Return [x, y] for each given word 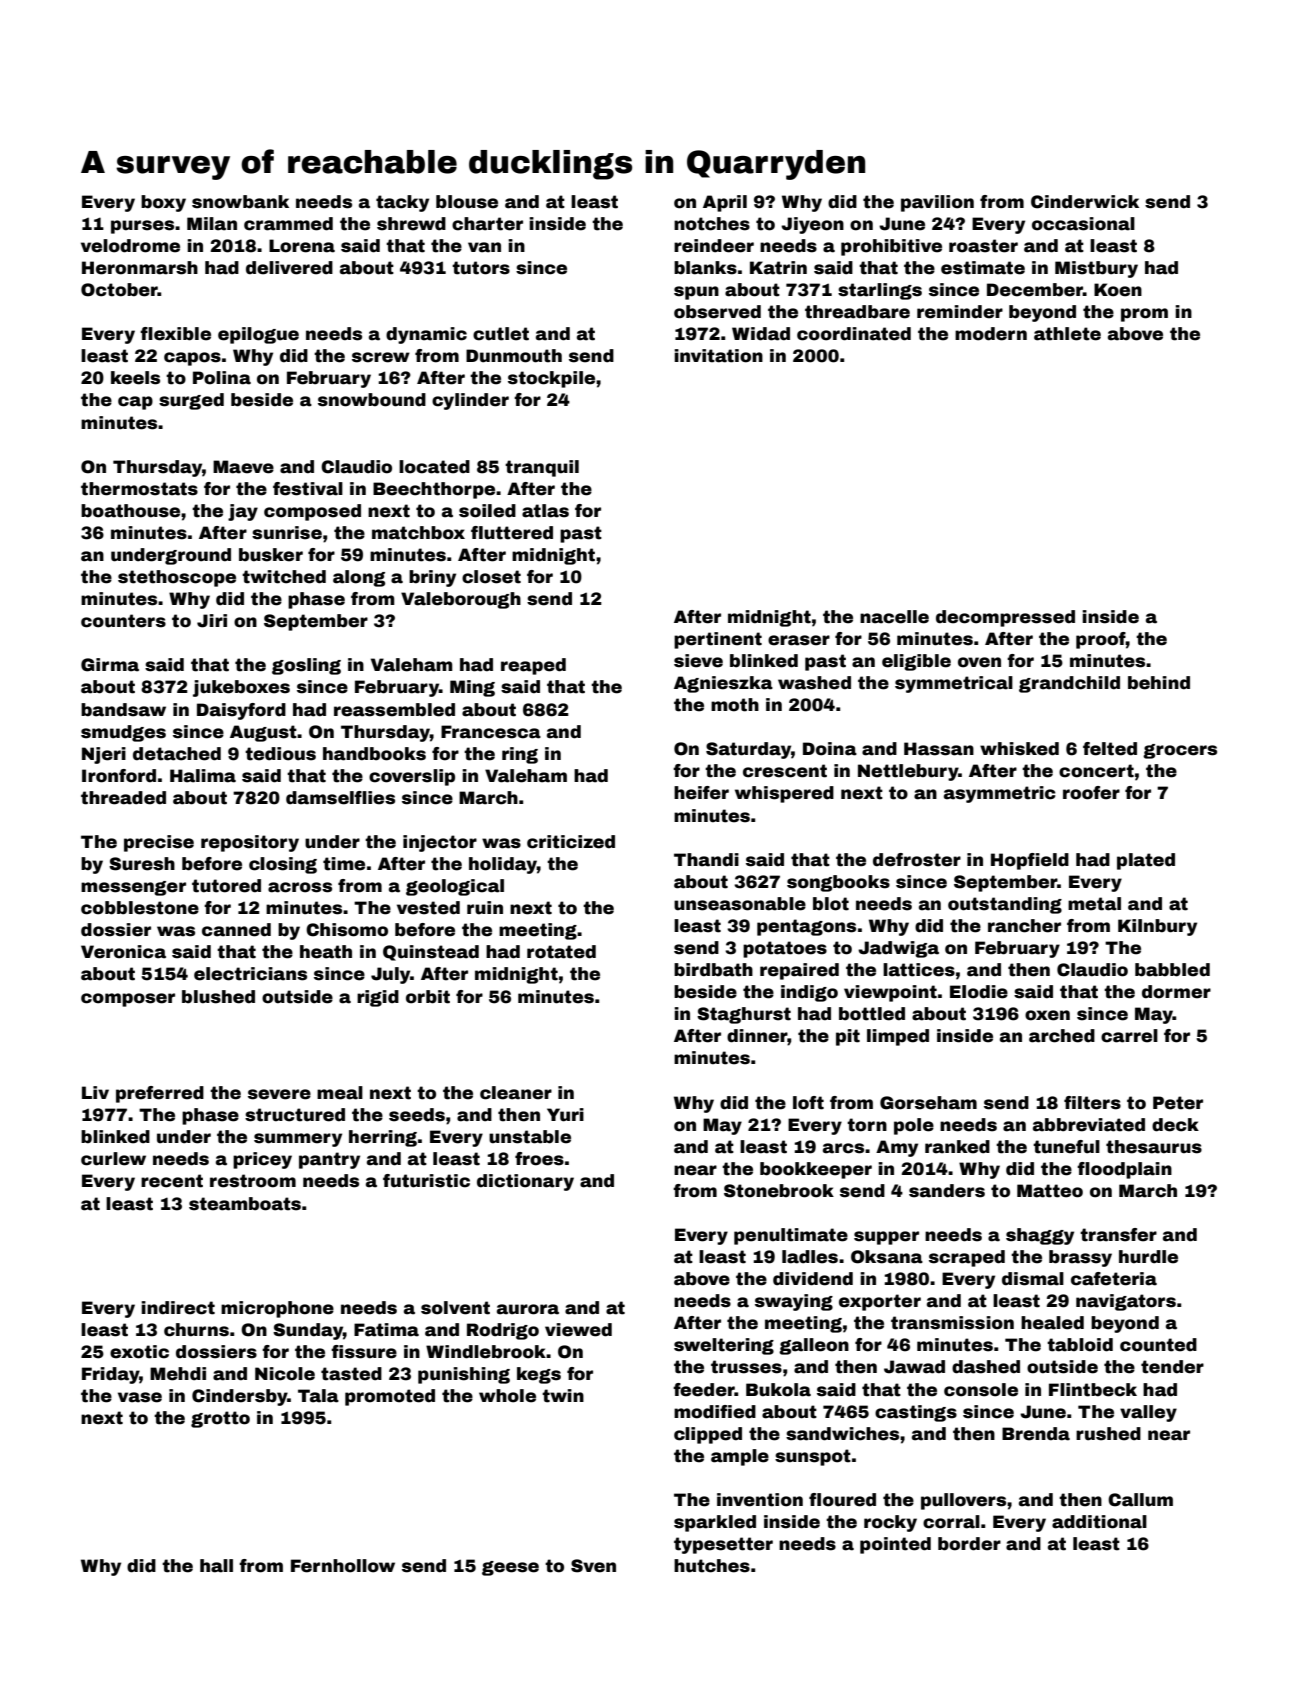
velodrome [130, 246]
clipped [708, 1435]
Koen [1118, 290]
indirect [178, 1308]
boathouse [130, 511]
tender [1172, 1367]
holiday [503, 865]
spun [696, 293]
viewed [578, 1330]
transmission [952, 1323]
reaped [533, 666]
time [344, 864]
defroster [917, 860]
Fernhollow [343, 1566]
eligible [916, 662]
